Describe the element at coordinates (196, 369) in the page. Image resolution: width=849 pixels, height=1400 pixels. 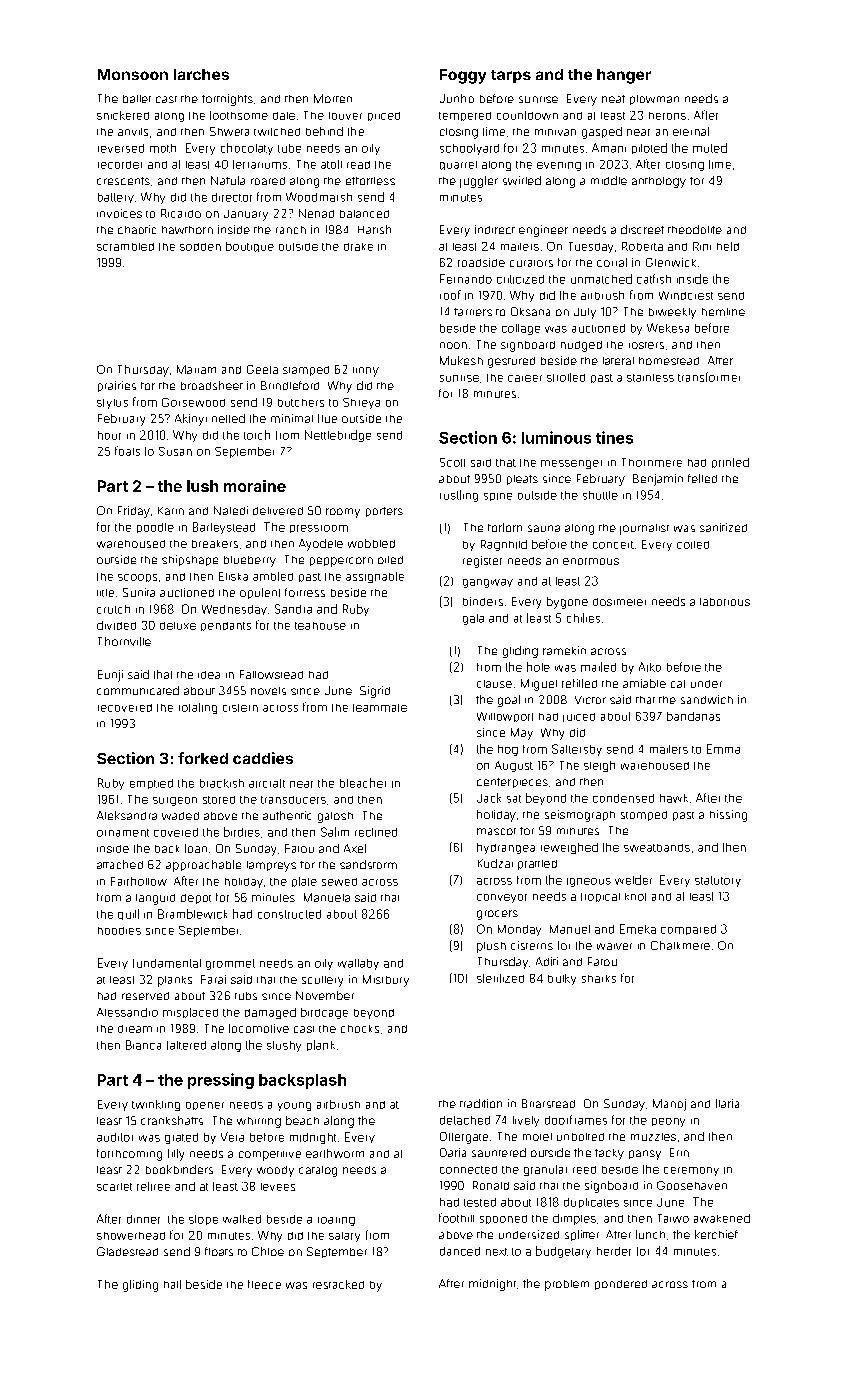
I see `Mariam` at that location.
